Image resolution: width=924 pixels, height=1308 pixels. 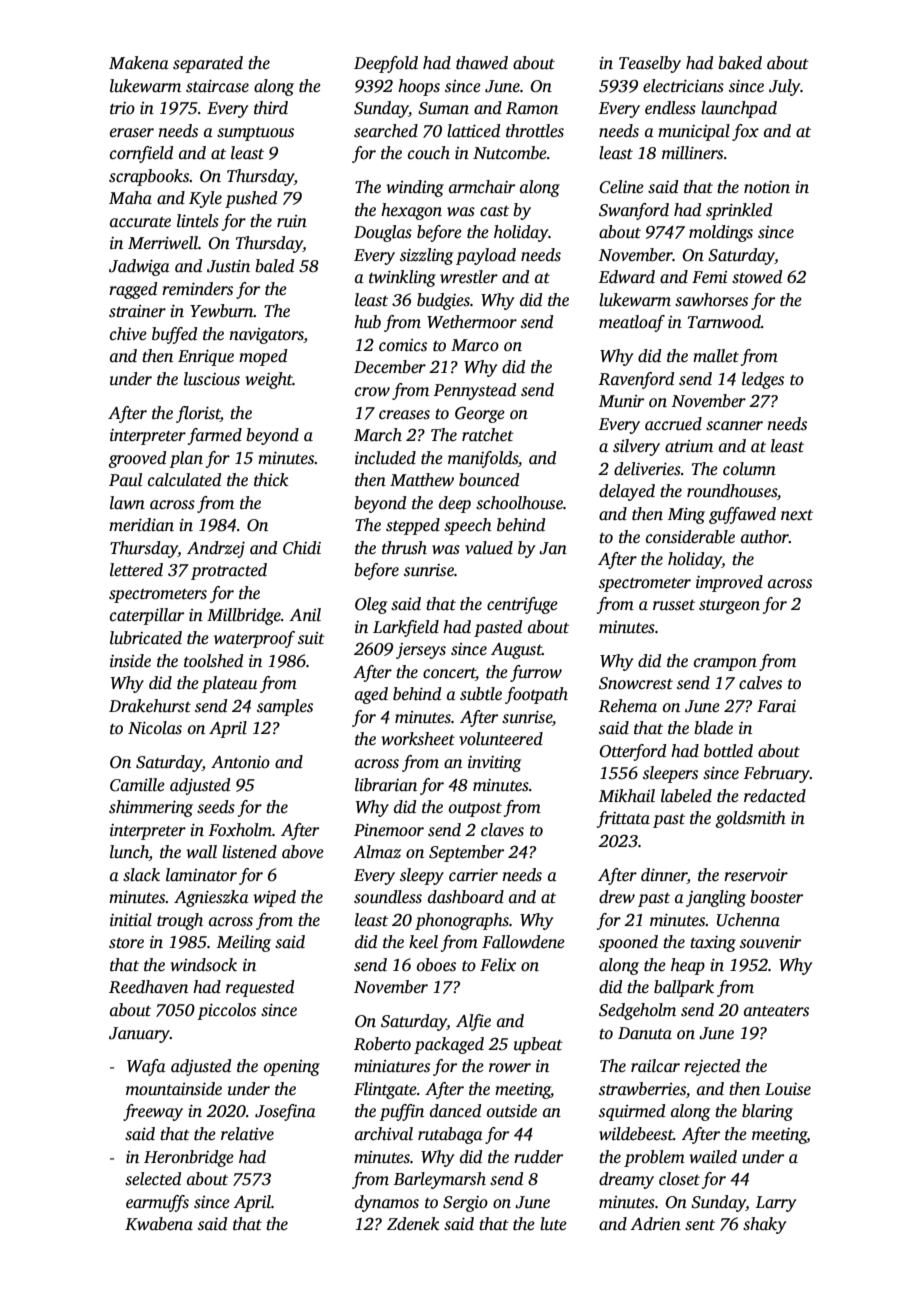 I want to click on shaky, so click(x=764, y=1225).
